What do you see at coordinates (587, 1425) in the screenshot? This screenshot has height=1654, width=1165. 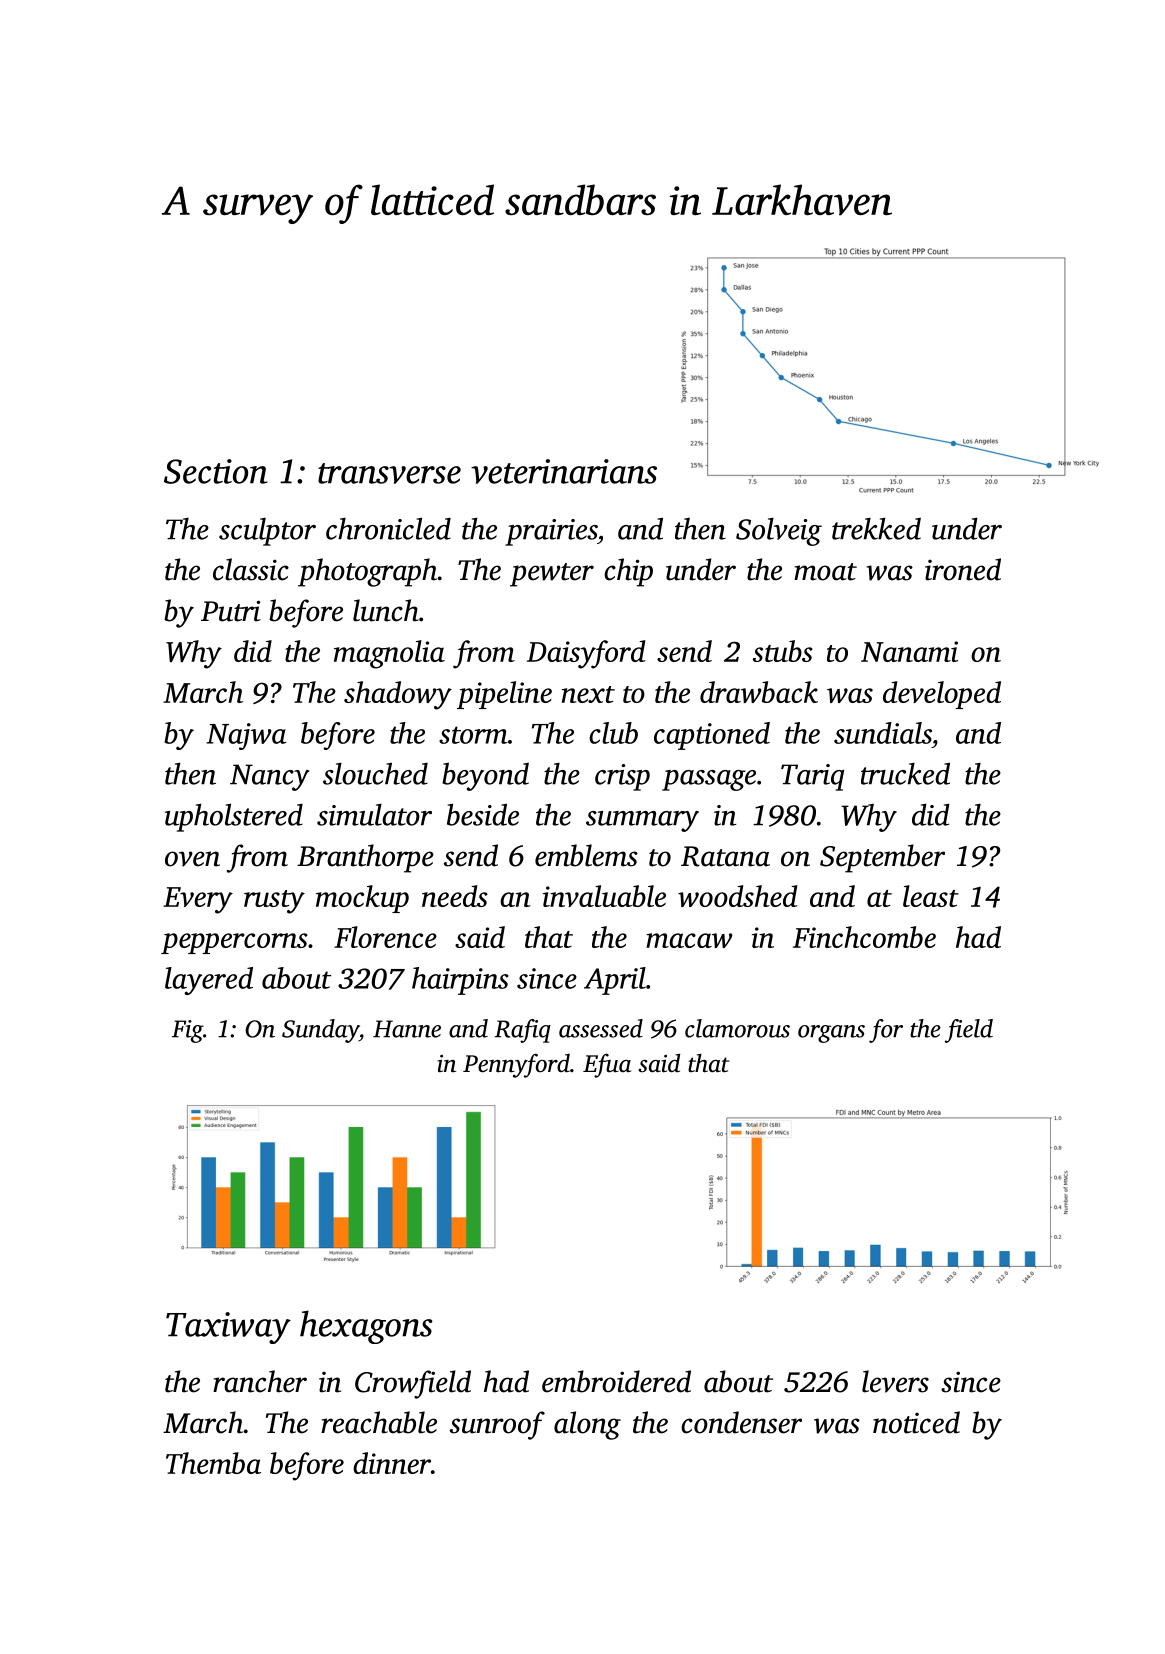 I see `along` at bounding box center [587, 1425].
